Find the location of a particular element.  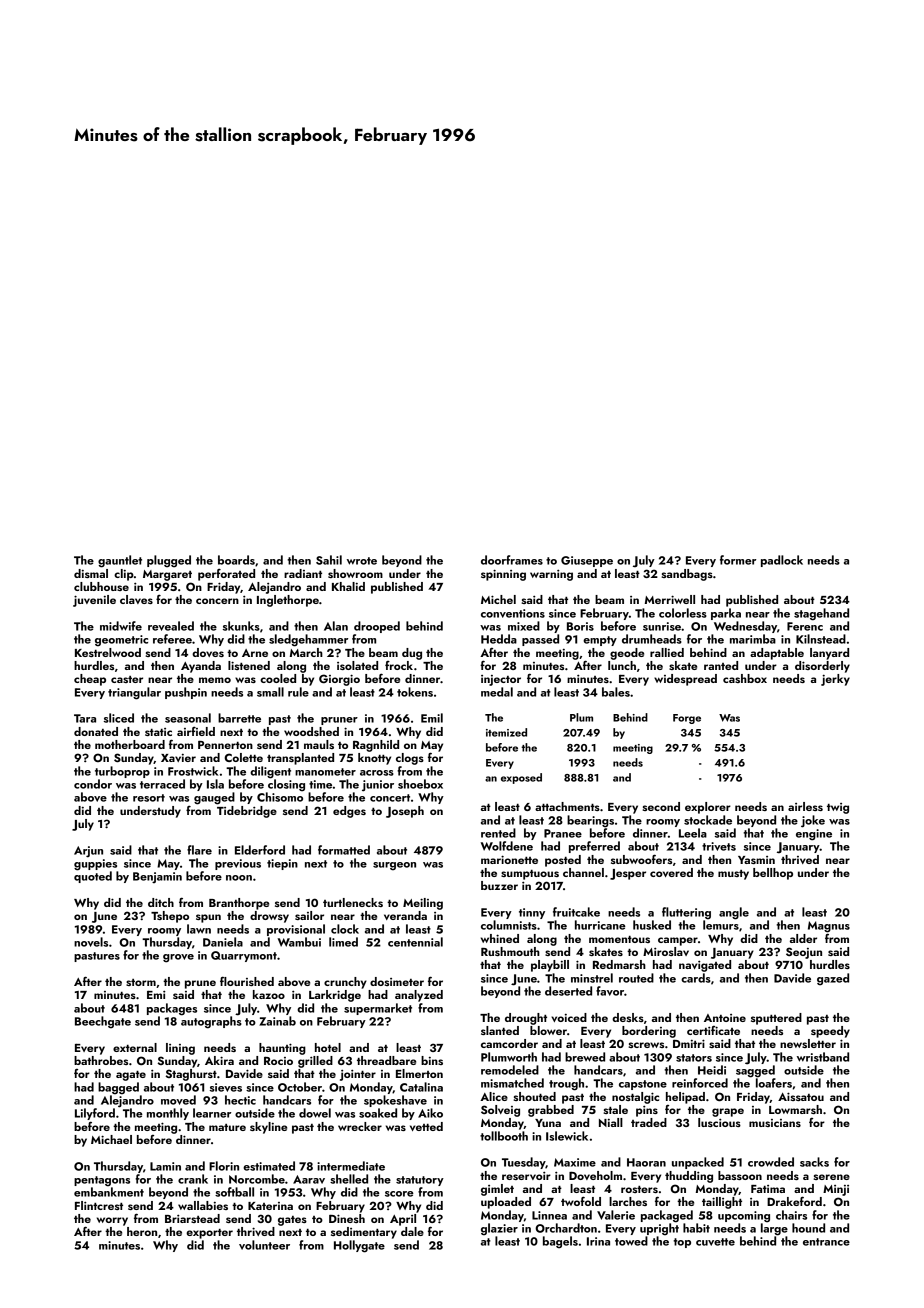

padlock is located at coordinates (782, 561).
